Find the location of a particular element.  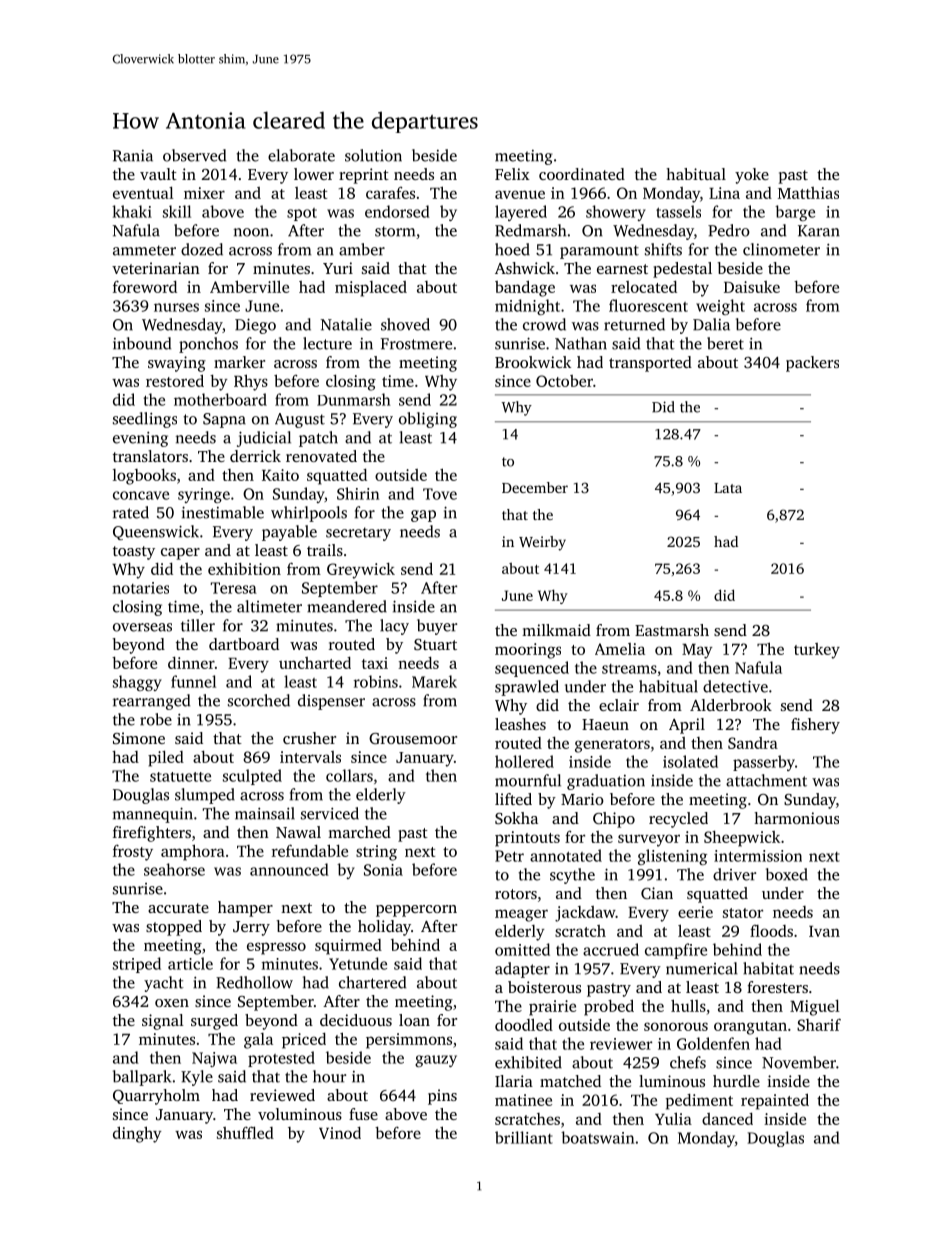

turkey is located at coordinates (817, 651).
